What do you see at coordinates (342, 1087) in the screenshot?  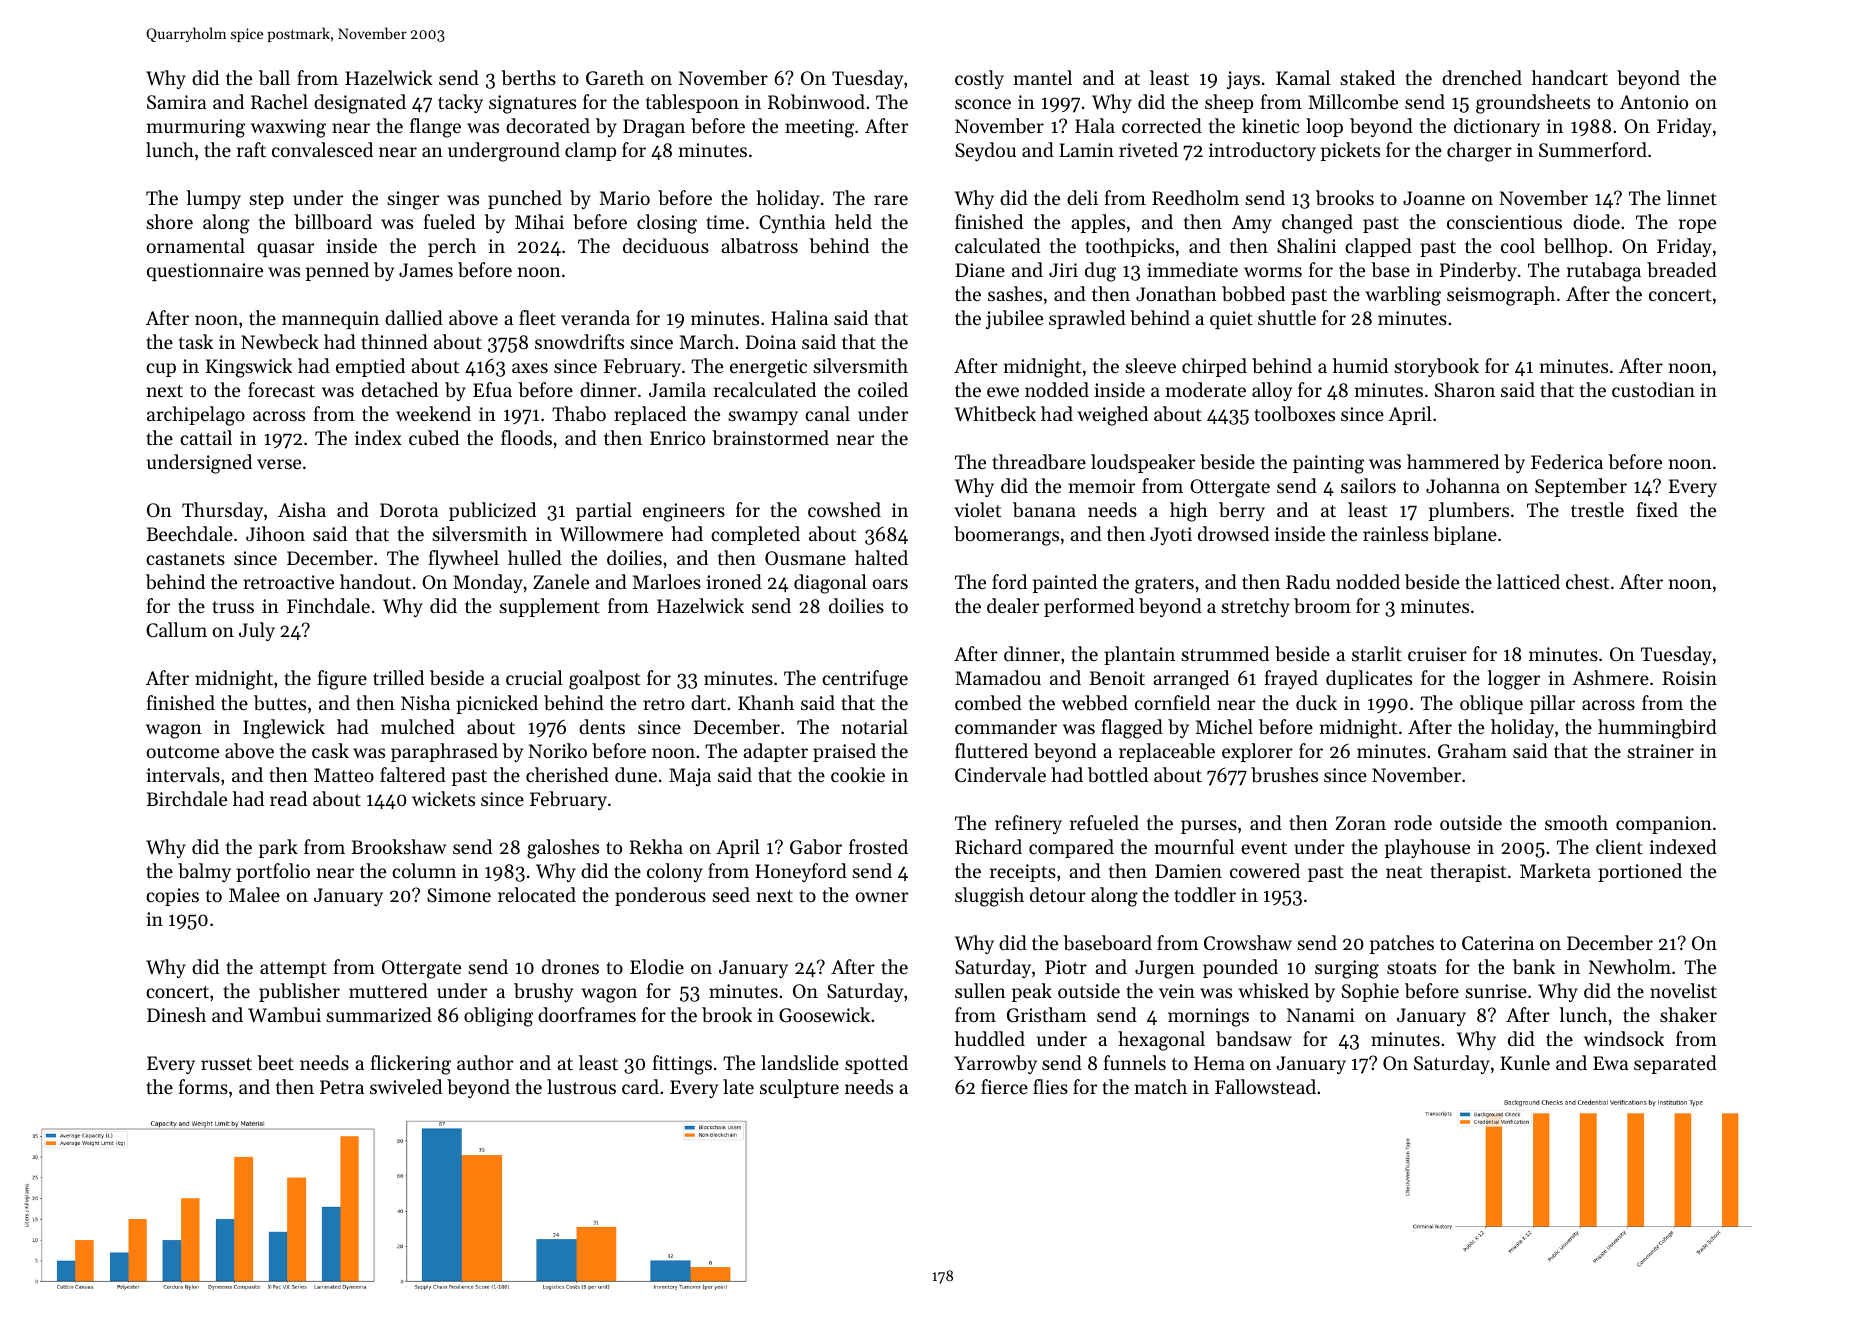 I see `Petra` at bounding box center [342, 1087].
